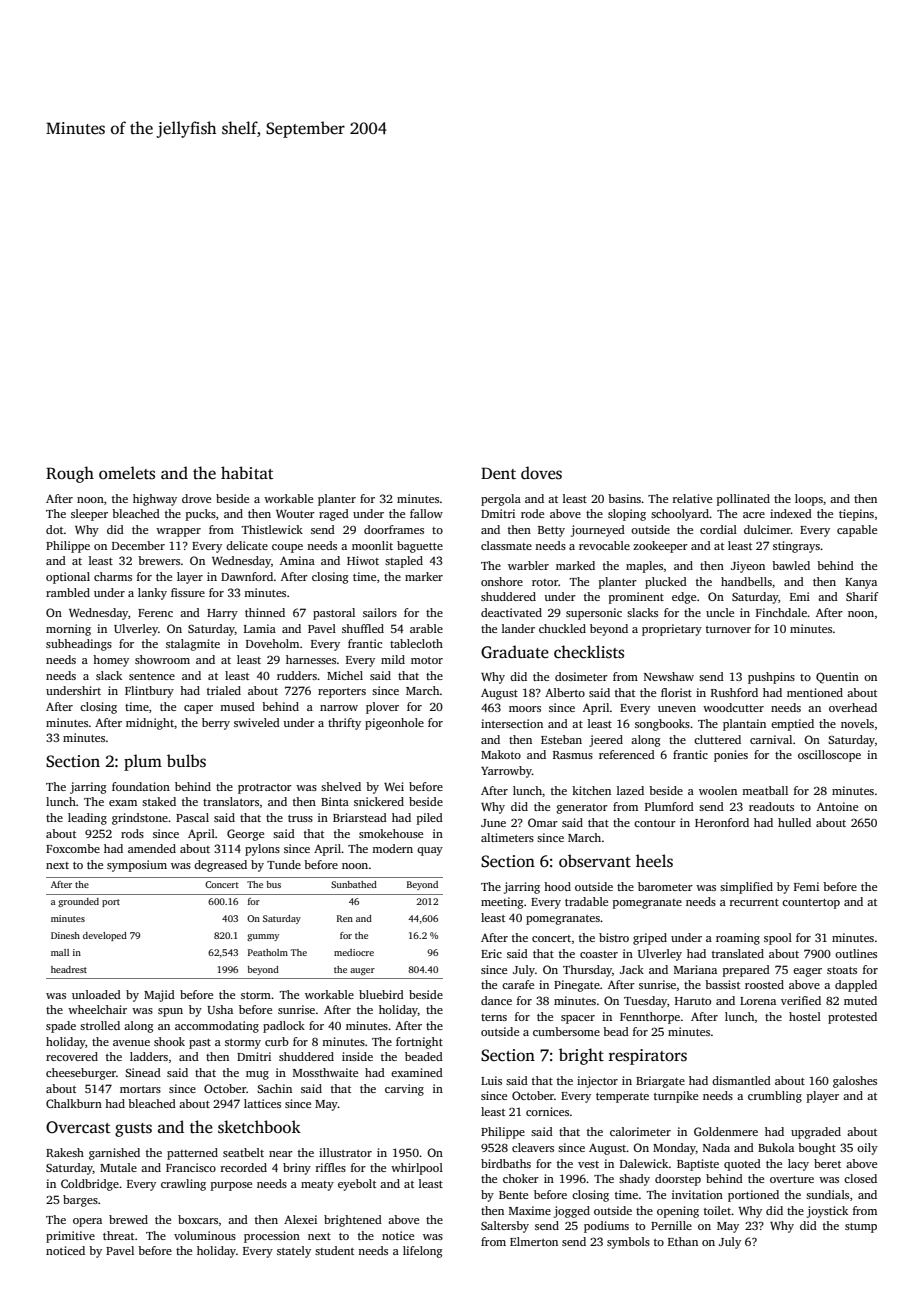  Describe the element at coordinates (794, 822) in the screenshot. I see `hulled` at that location.
